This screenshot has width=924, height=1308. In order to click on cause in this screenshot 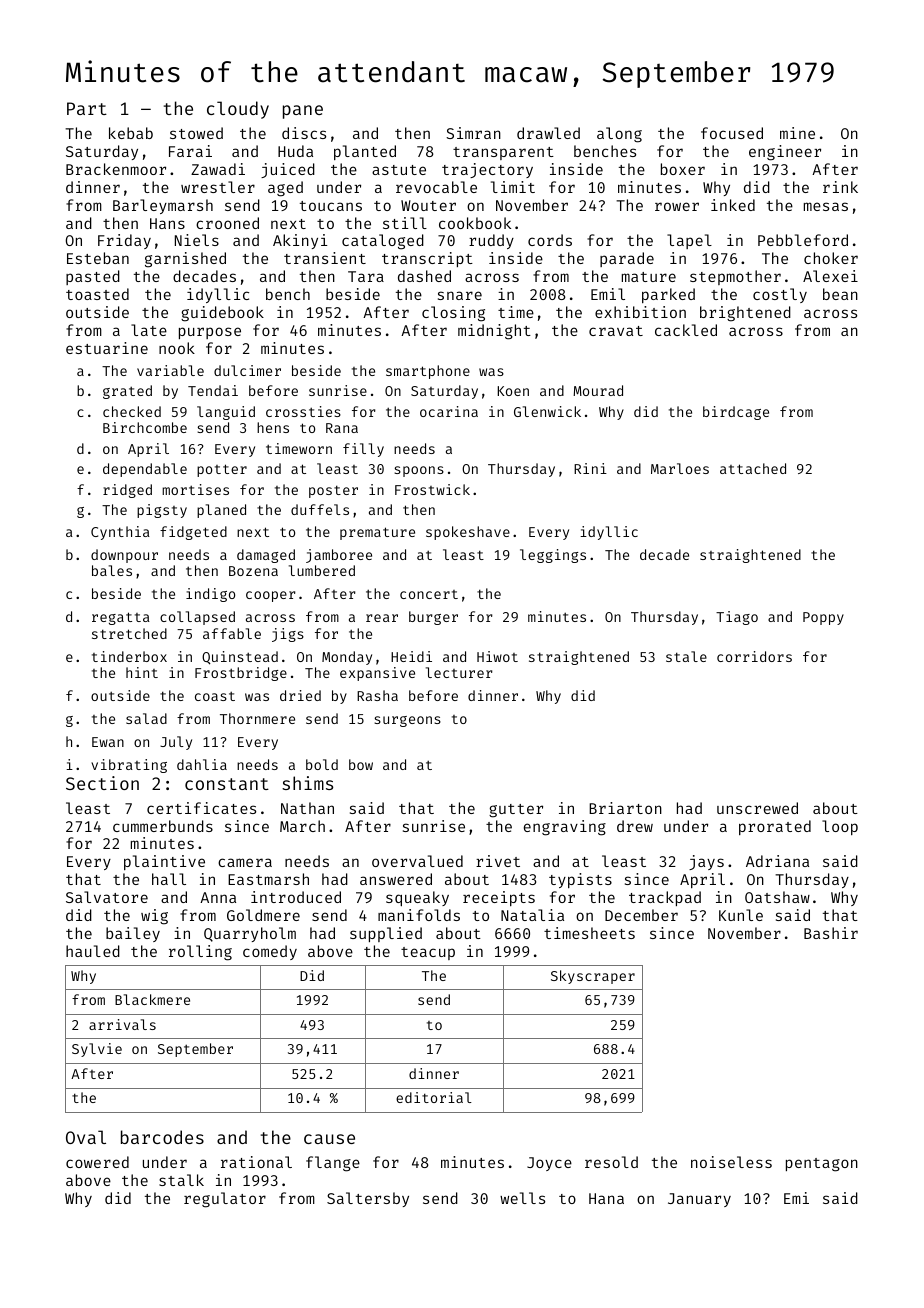, I will do `click(329, 1139)`.
